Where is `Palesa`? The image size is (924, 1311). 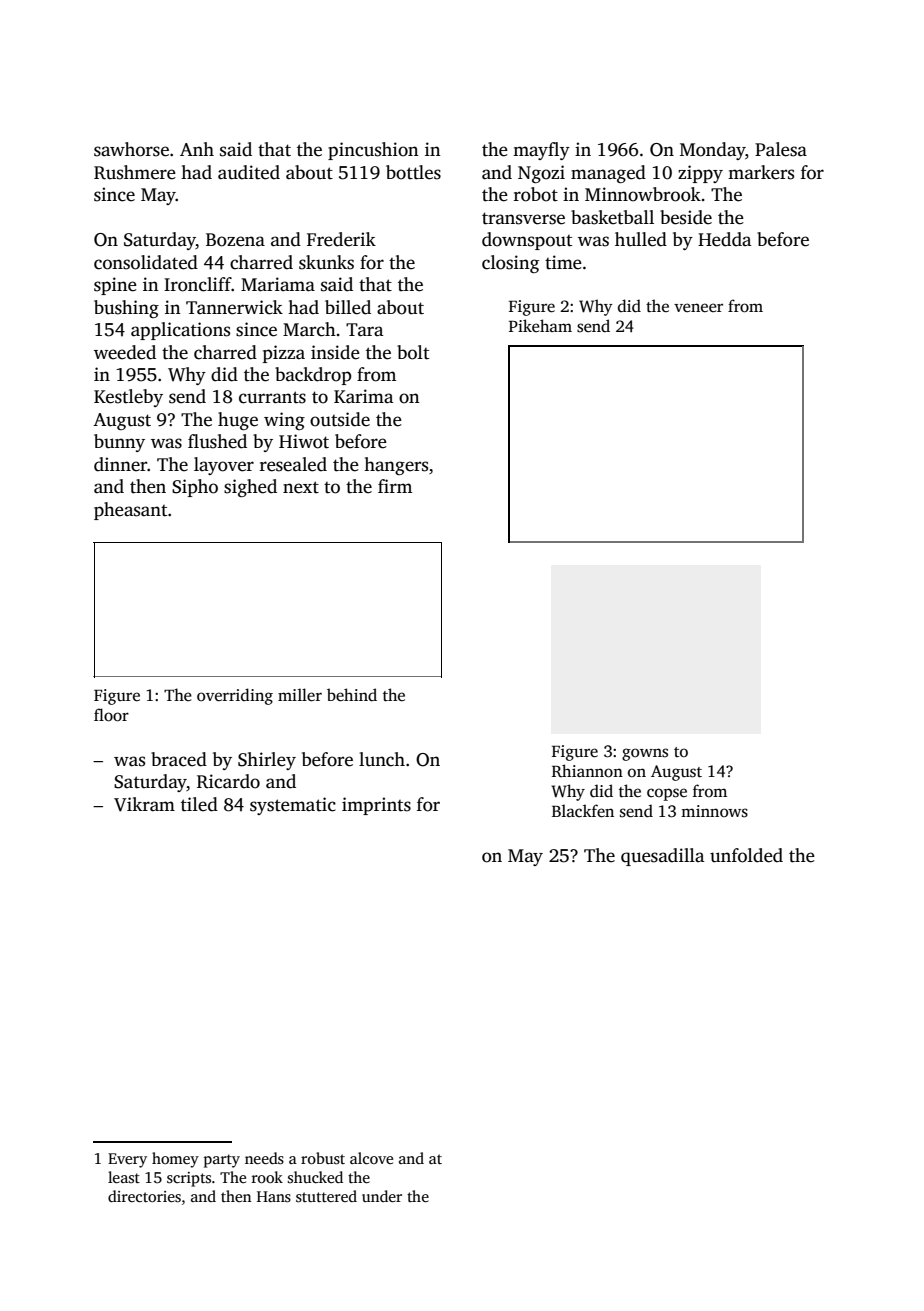
Palesa is located at coordinates (781, 149).
